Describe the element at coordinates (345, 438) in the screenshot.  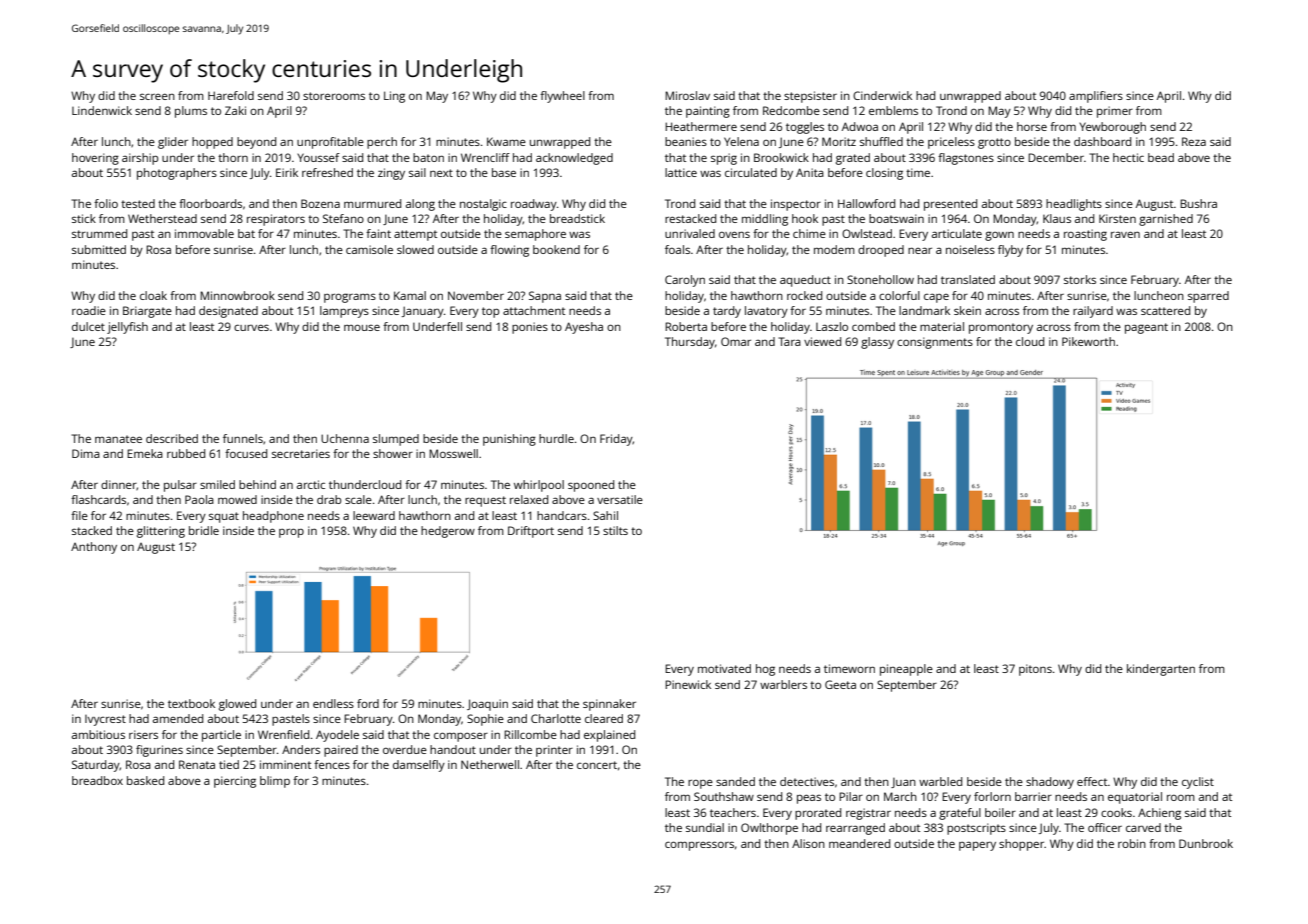
I see `Uchenna` at that location.
